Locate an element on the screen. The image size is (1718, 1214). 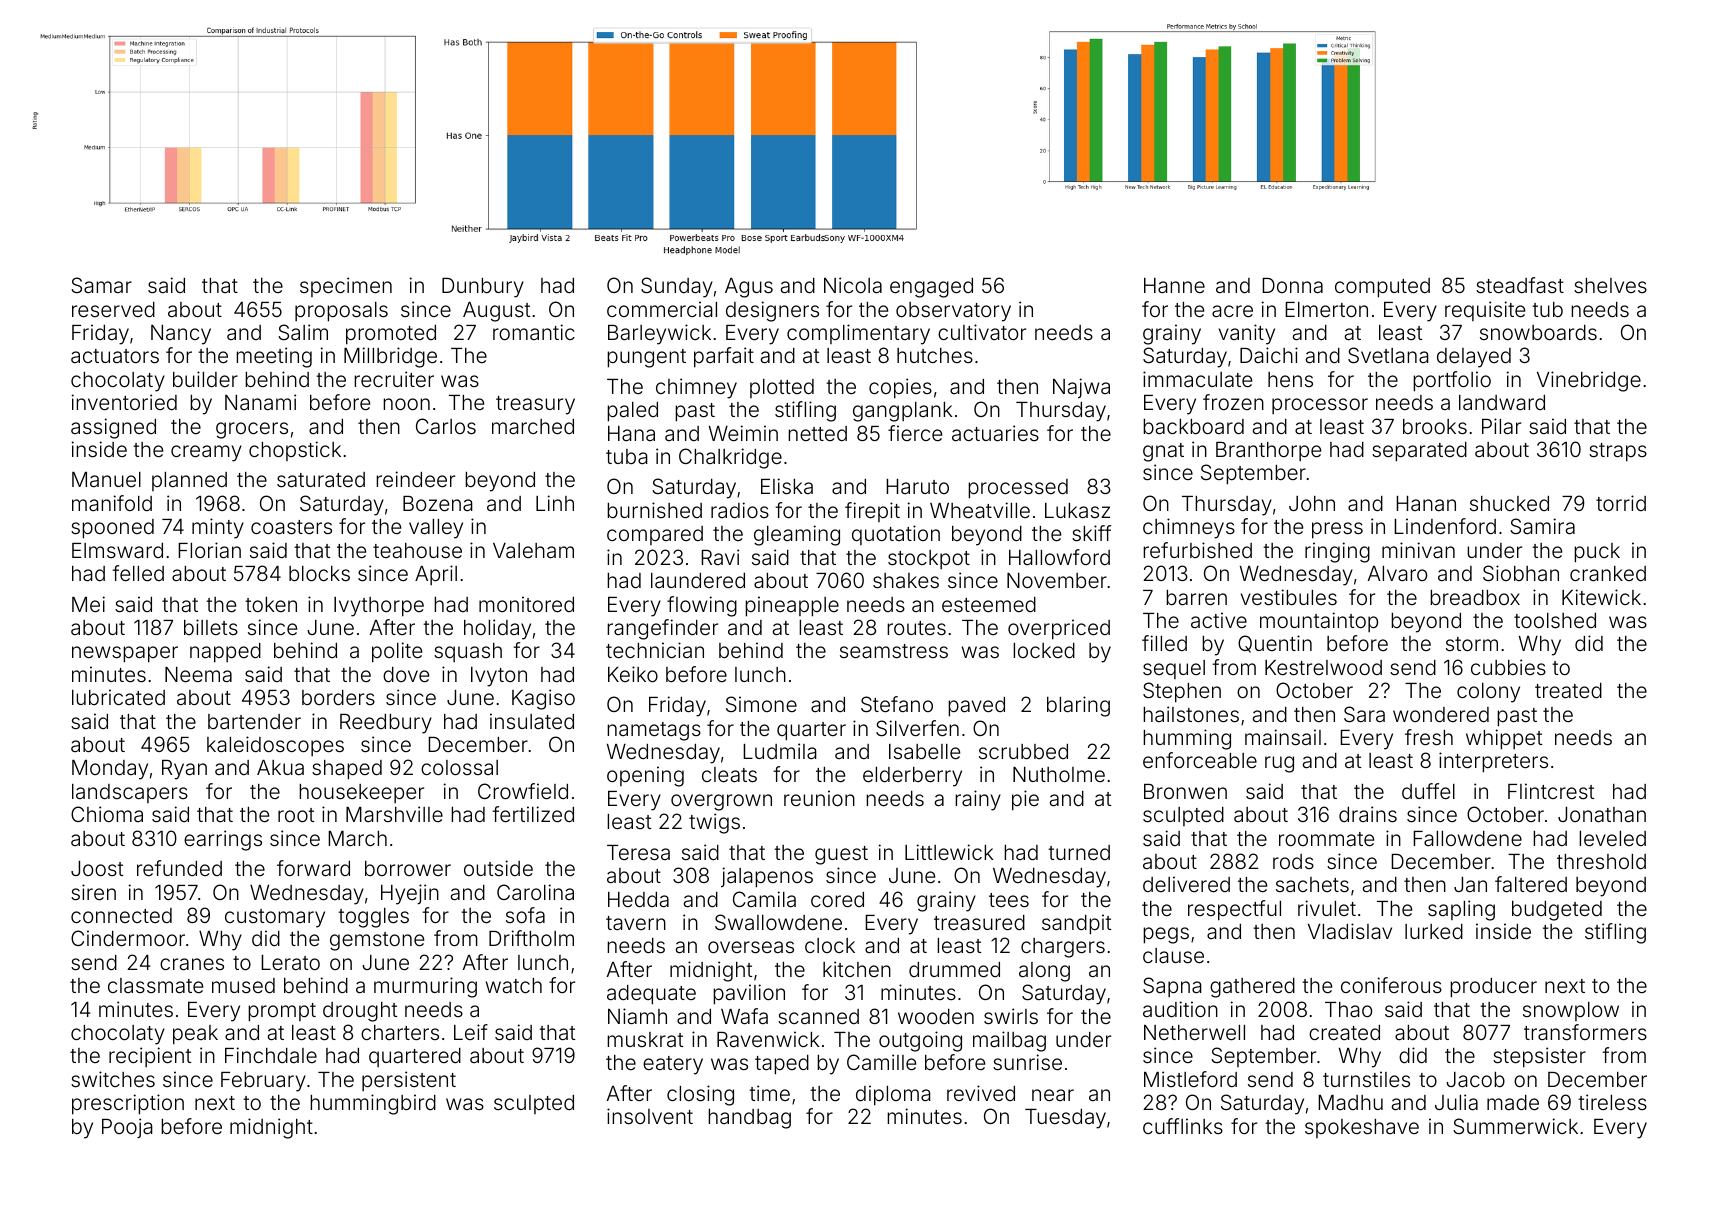
colony is located at coordinates (1488, 693).
